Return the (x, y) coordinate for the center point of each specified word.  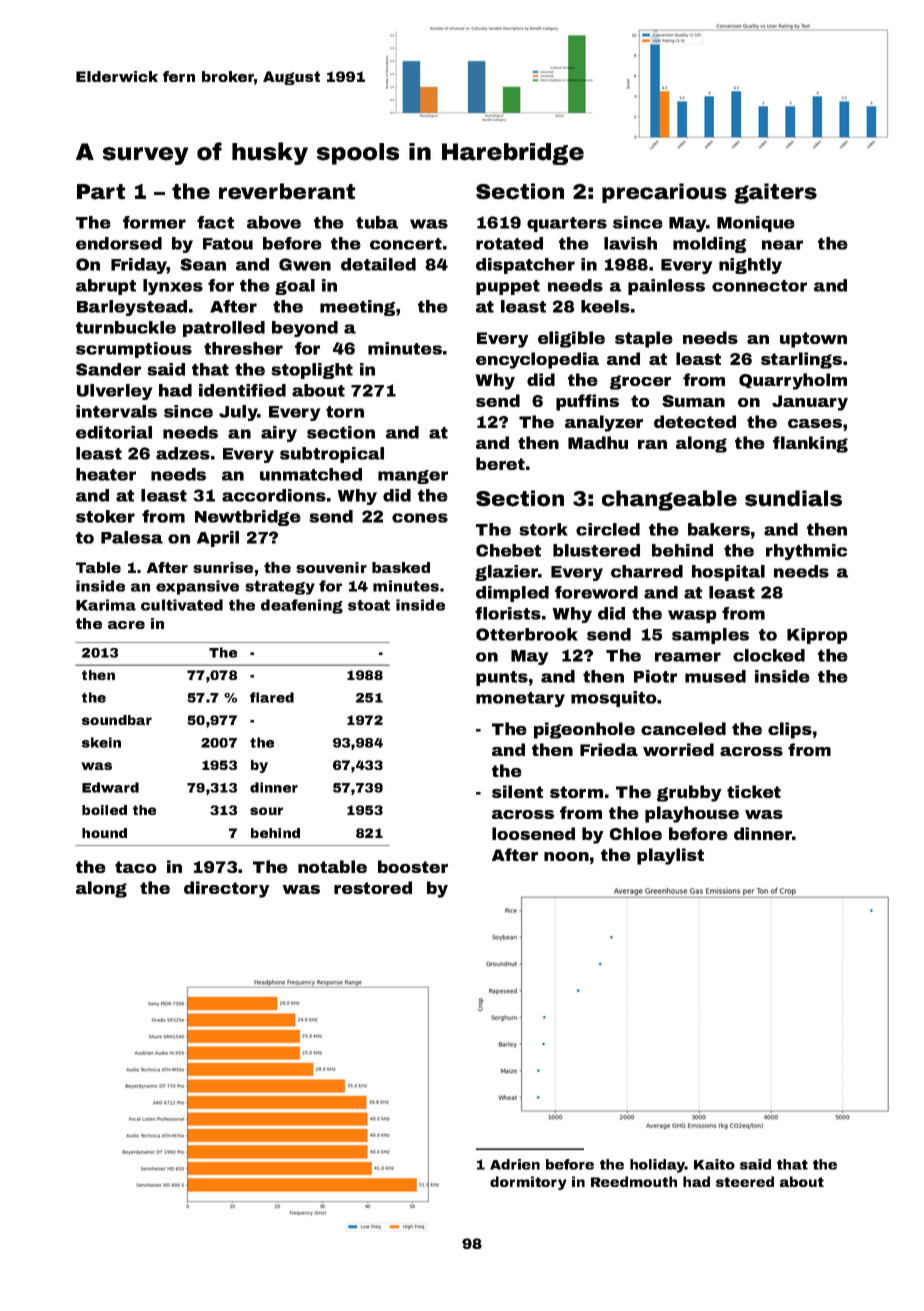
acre (126, 625)
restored (373, 887)
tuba (377, 222)
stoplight (312, 371)
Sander (108, 369)
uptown (813, 340)
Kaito (714, 1164)
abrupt (106, 287)
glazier (506, 573)
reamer (688, 657)
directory (227, 889)
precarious (664, 193)
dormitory (528, 1183)
